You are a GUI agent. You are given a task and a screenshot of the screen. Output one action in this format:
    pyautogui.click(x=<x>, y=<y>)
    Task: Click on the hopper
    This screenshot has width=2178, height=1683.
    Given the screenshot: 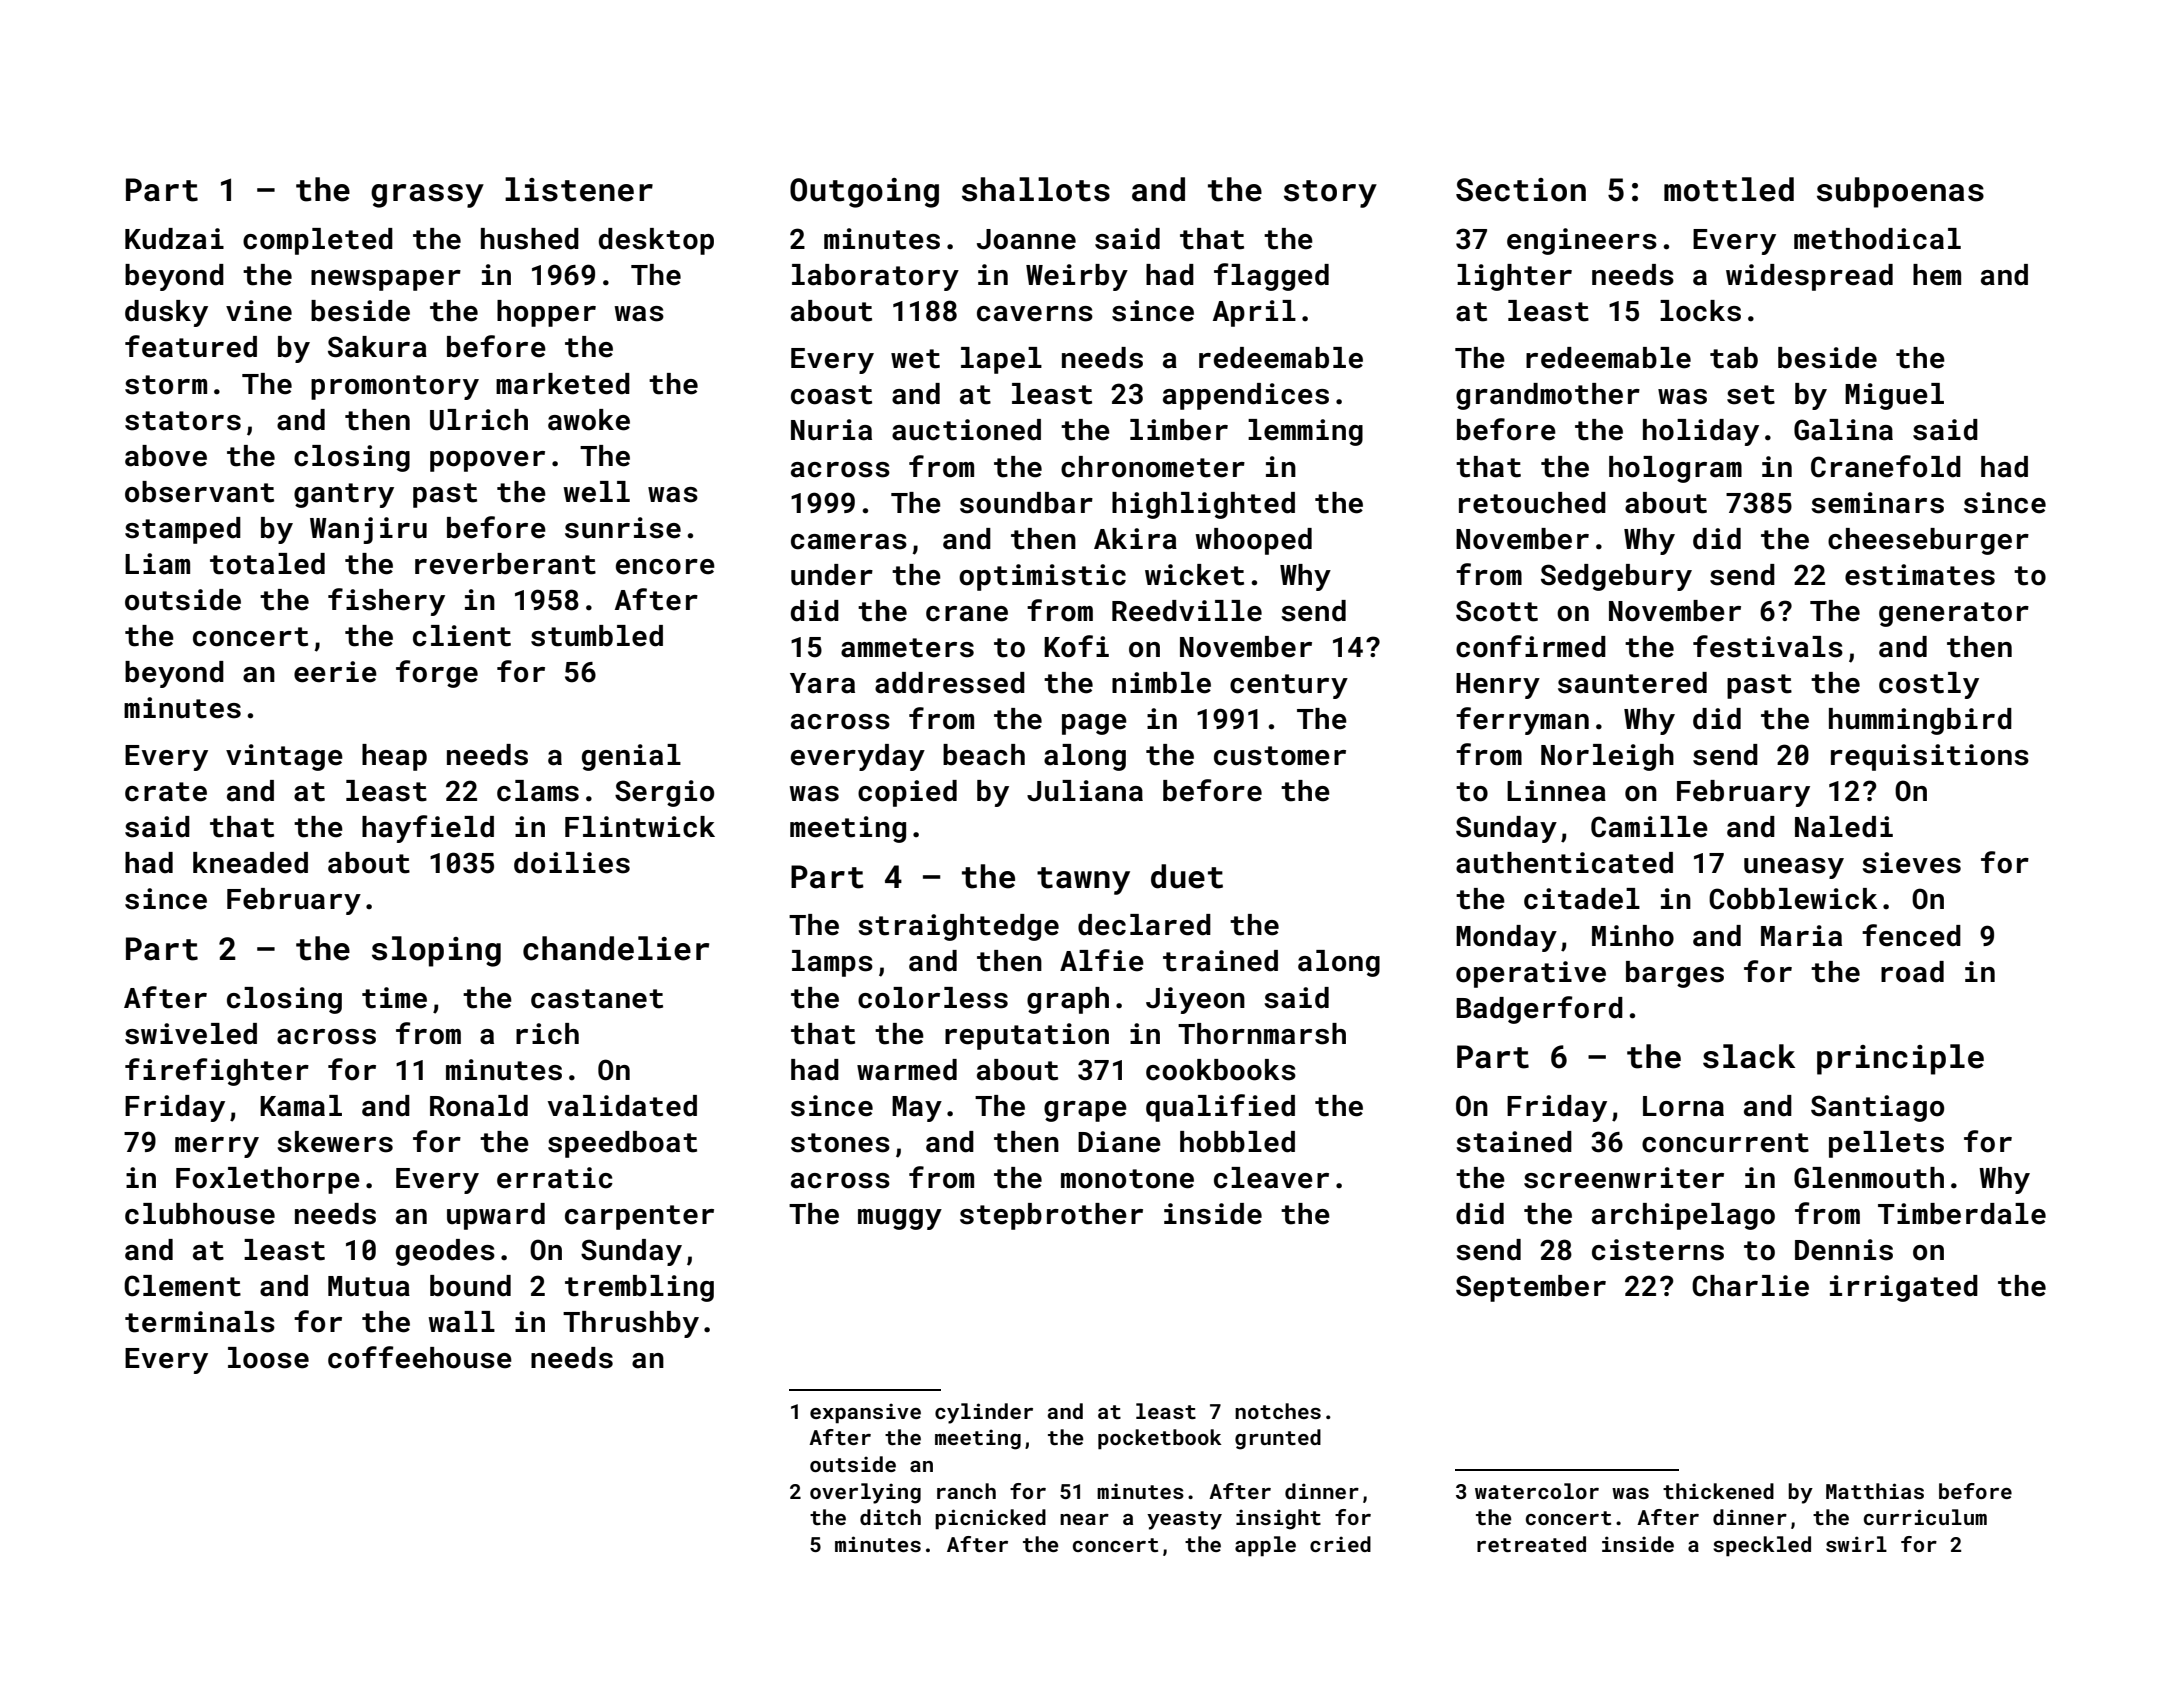 What is the action you would take?
    pyautogui.click(x=546, y=313)
